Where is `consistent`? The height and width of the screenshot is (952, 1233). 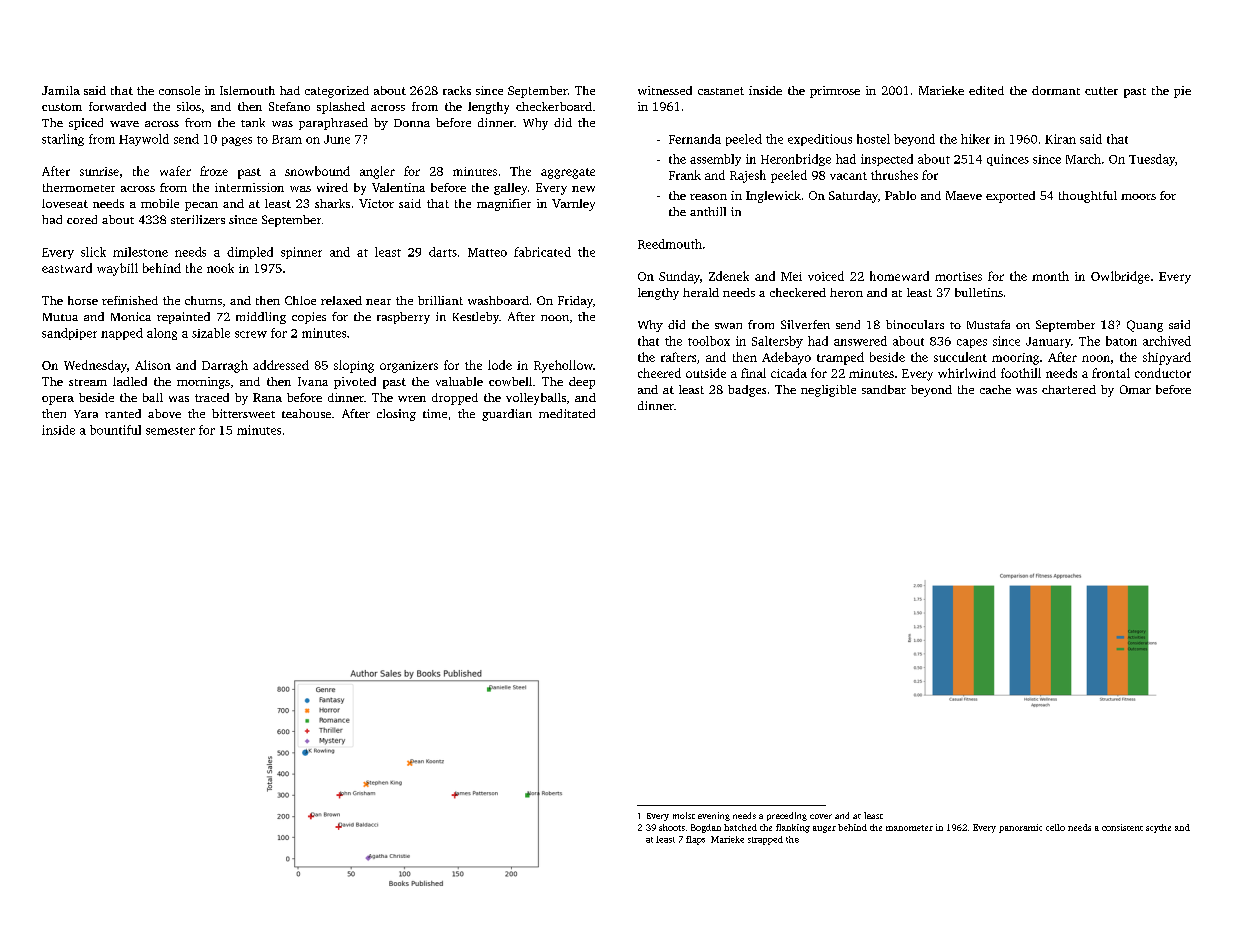 consistent is located at coordinates (1122, 827).
